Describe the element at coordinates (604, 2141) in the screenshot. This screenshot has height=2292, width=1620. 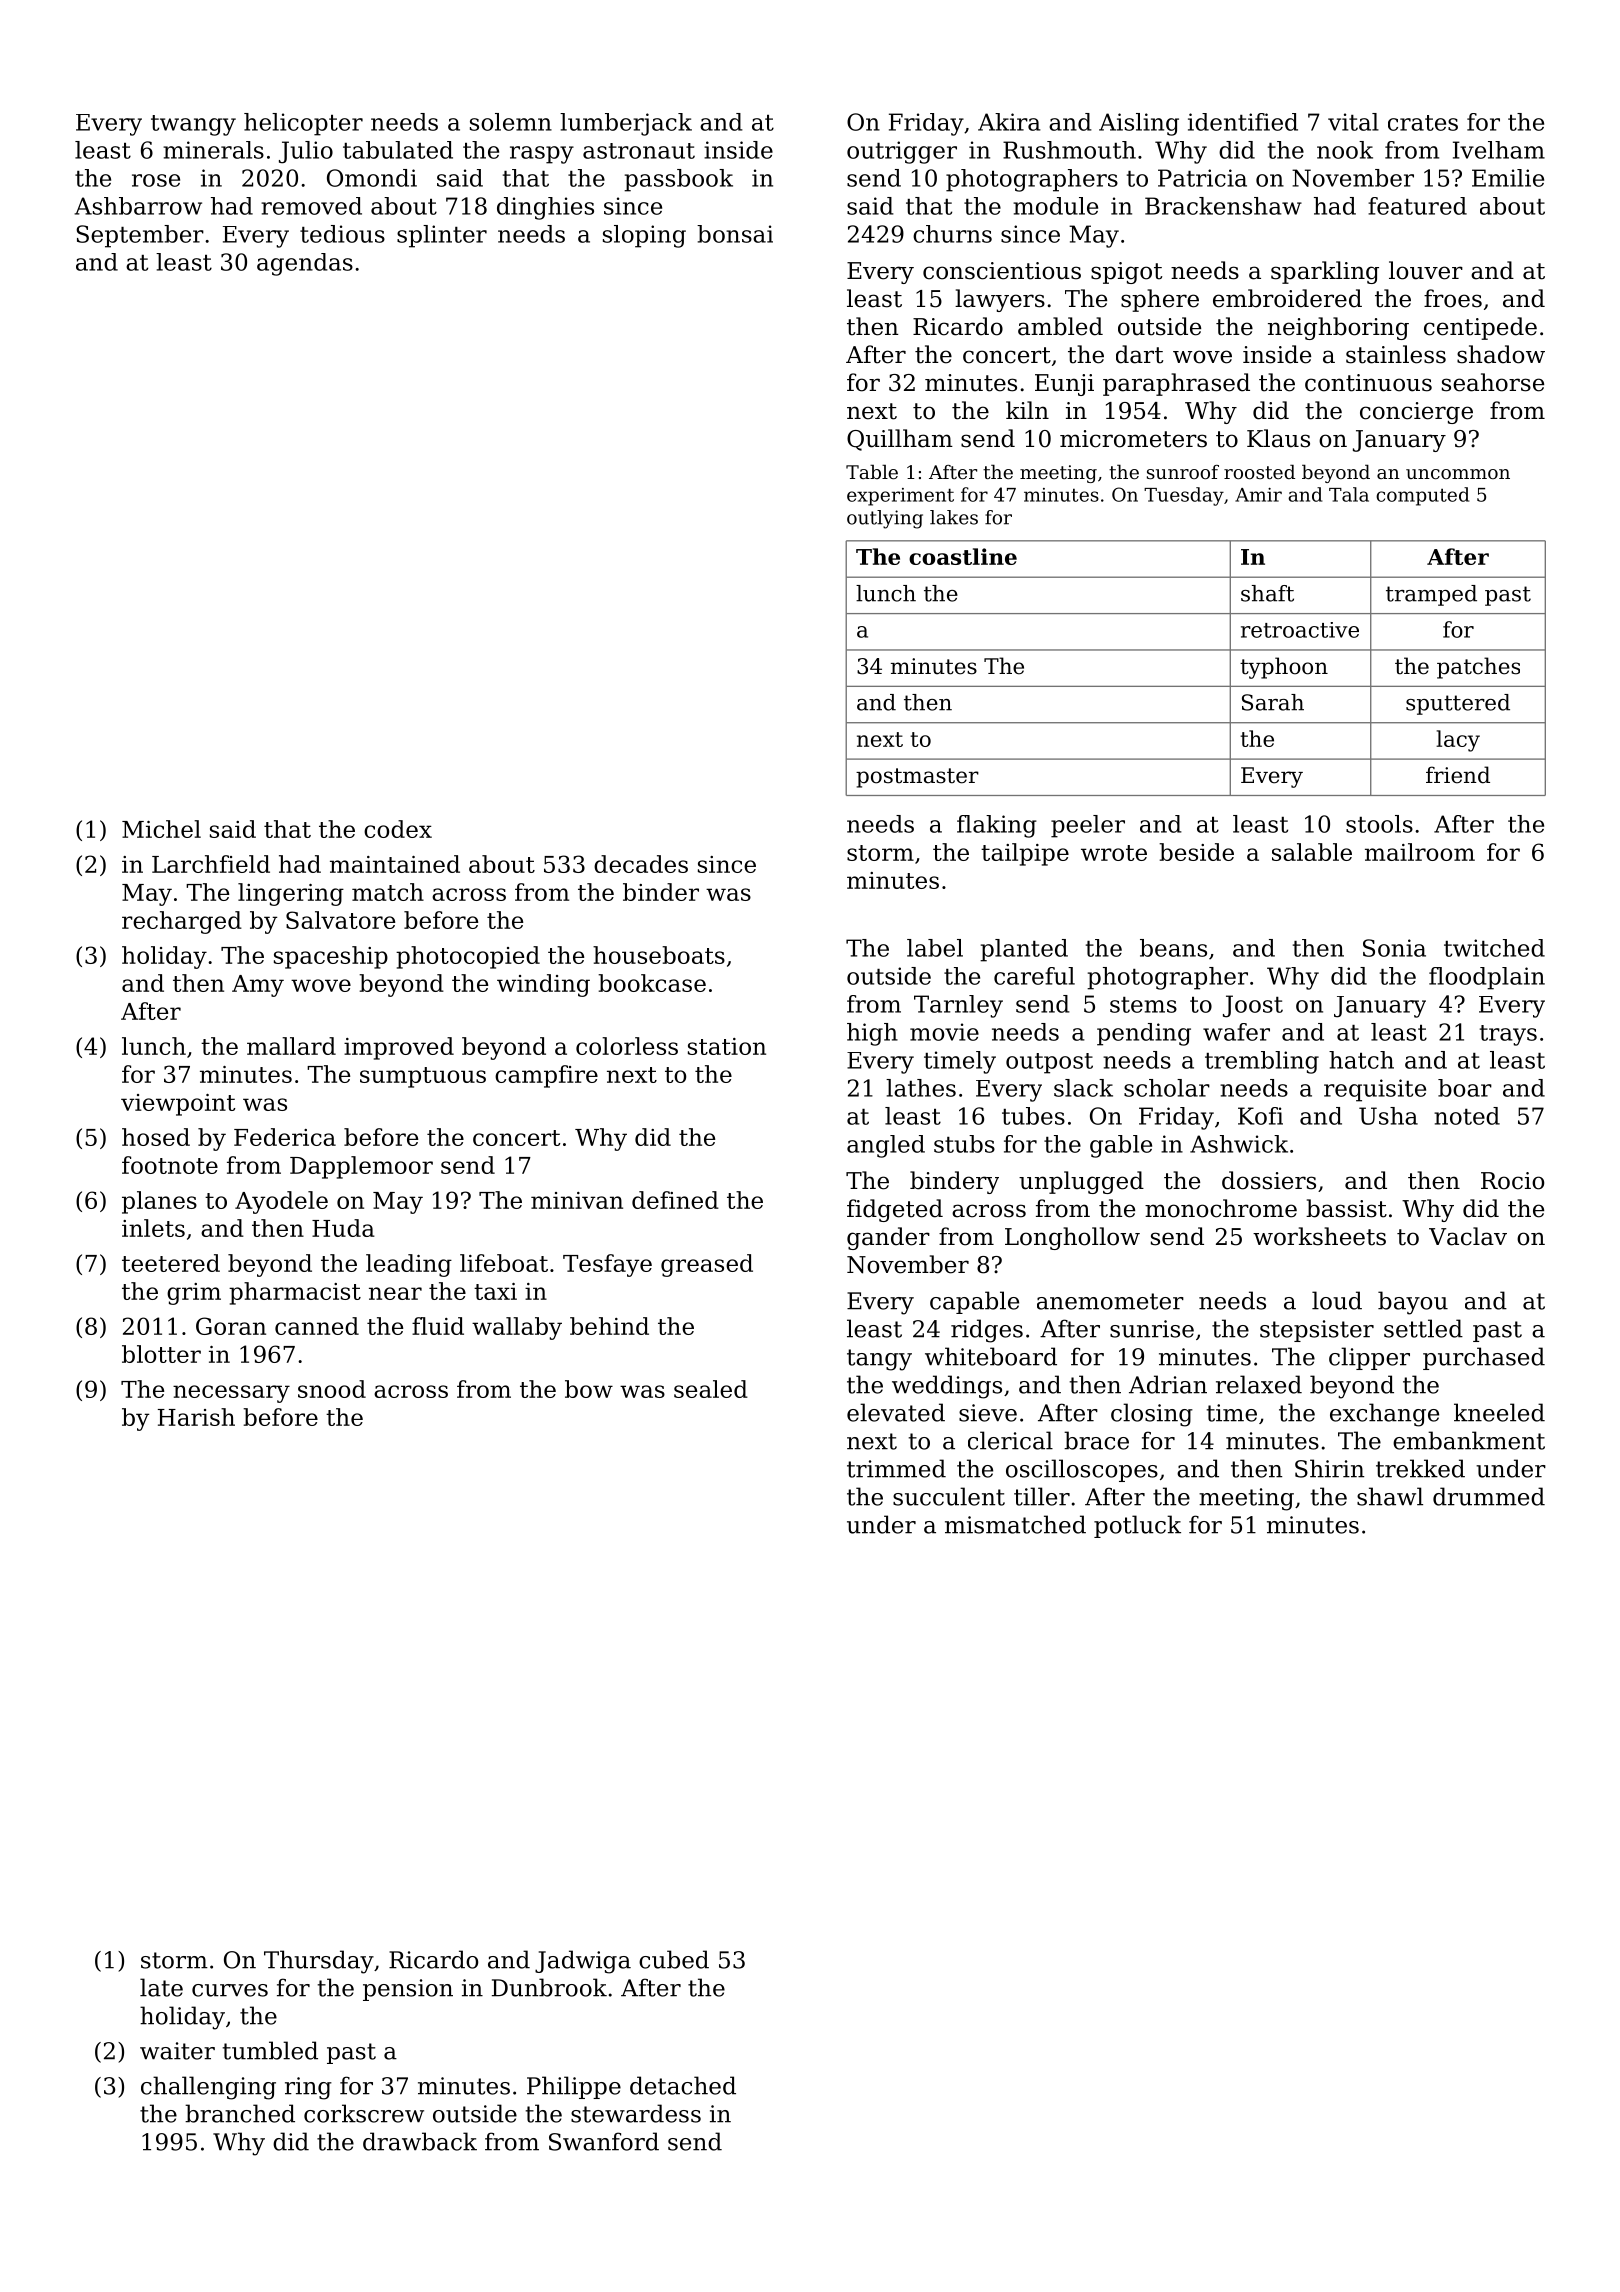
I see `Swanford` at that location.
